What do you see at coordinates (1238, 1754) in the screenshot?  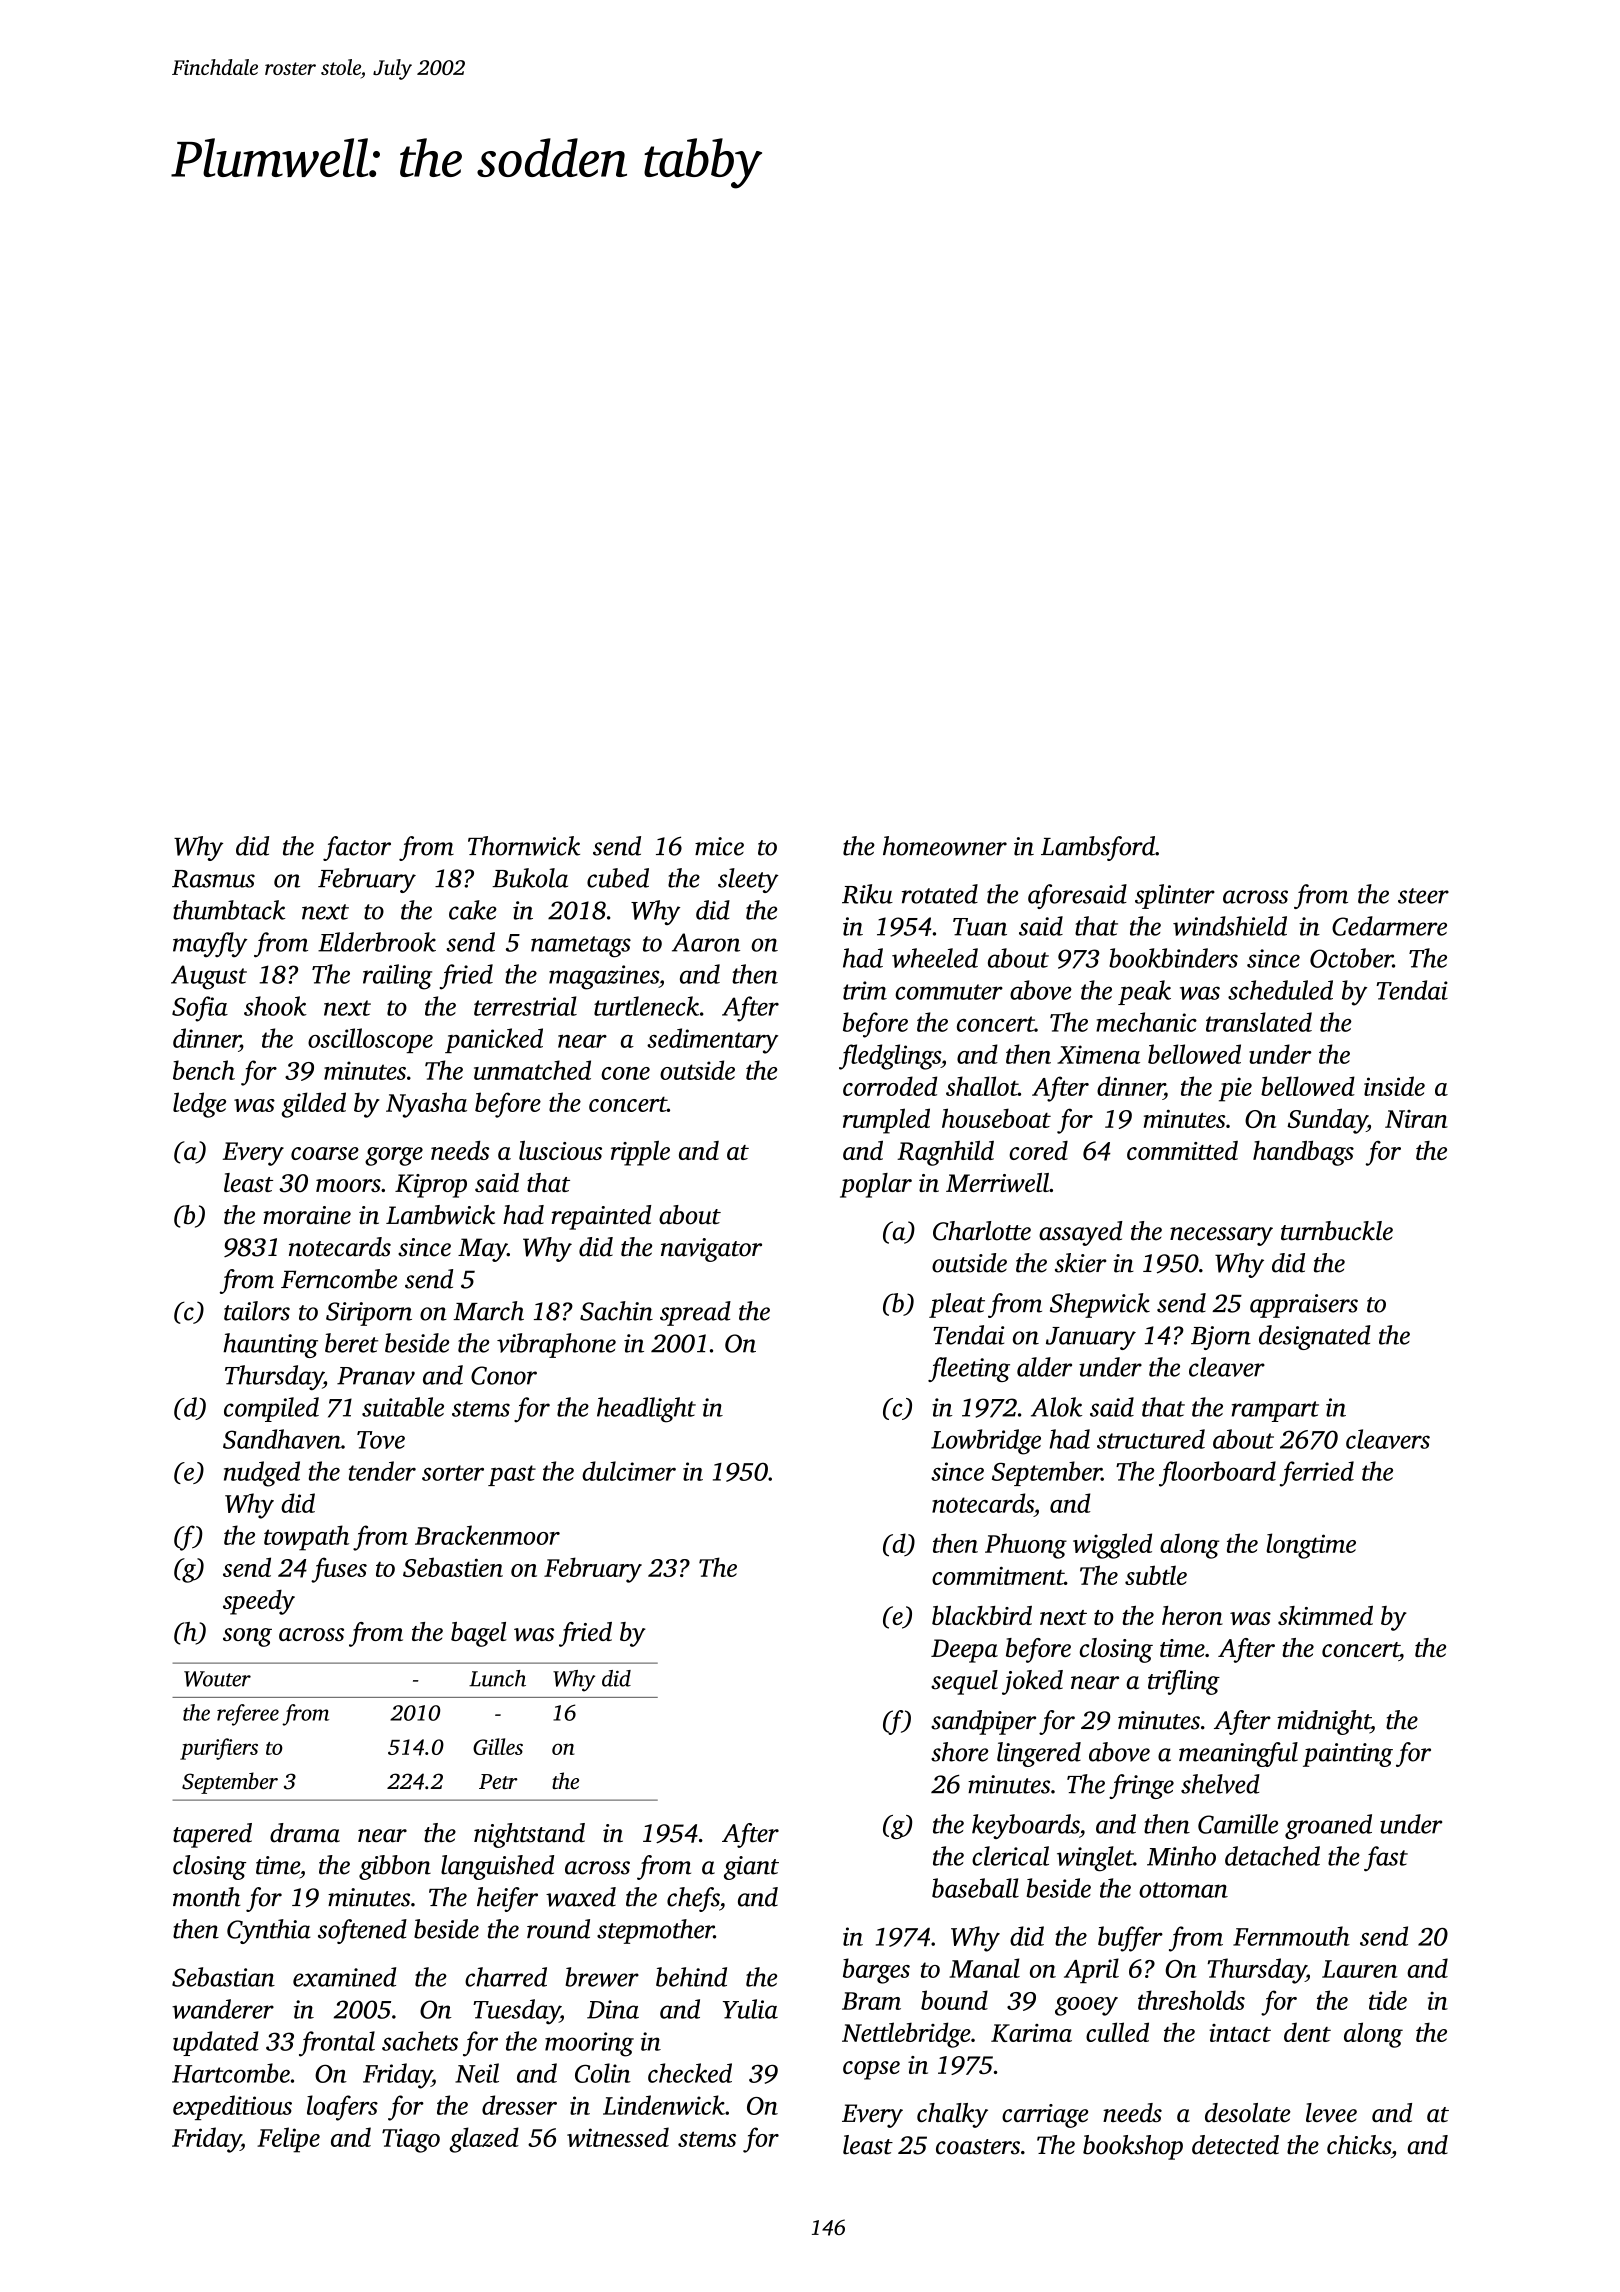 I see `meaningful` at bounding box center [1238, 1754].
